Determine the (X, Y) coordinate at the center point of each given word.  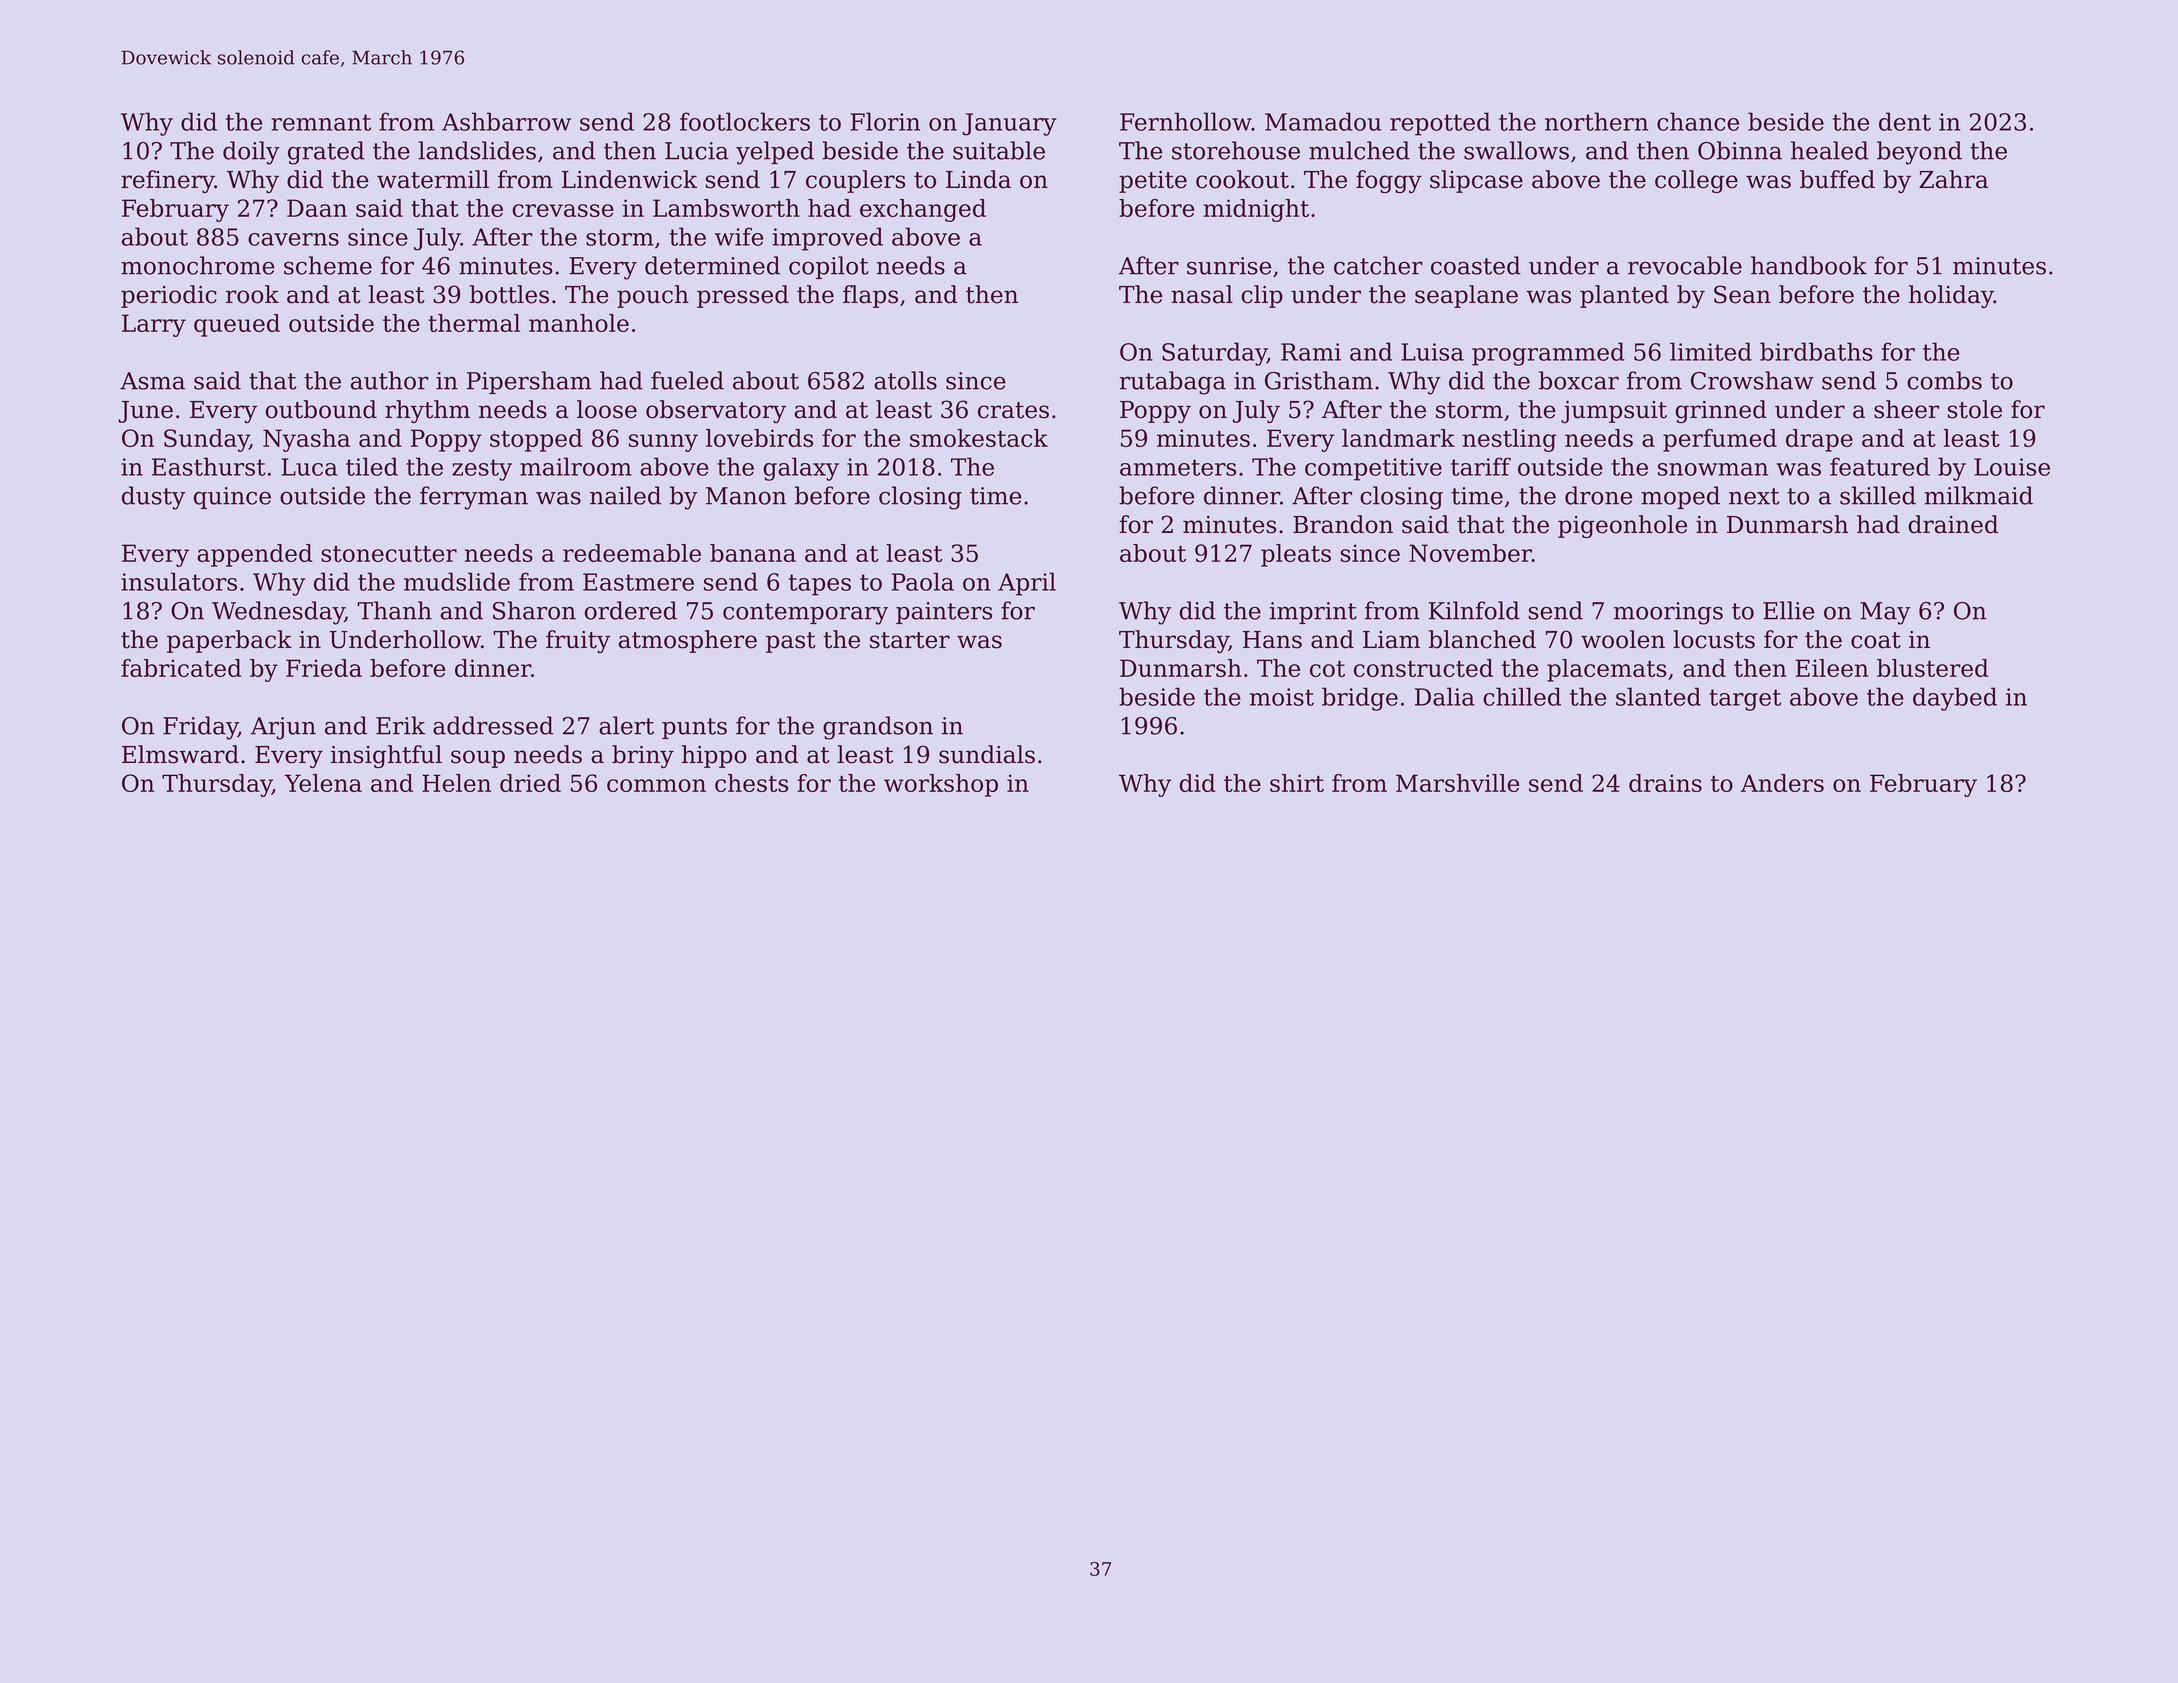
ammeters (1178, 467)
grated (326, 153)
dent (1905, 121)
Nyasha (306, 440)
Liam (1391, 640)
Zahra (1953, 179)
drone (1598, 495)
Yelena (323, 783)
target (1745, 700)
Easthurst (209, 466)
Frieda (324, 668)
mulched (1359, 150)
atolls (905, 380)
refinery (168, 181)
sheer (1906, 409)
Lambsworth (726, 208)
